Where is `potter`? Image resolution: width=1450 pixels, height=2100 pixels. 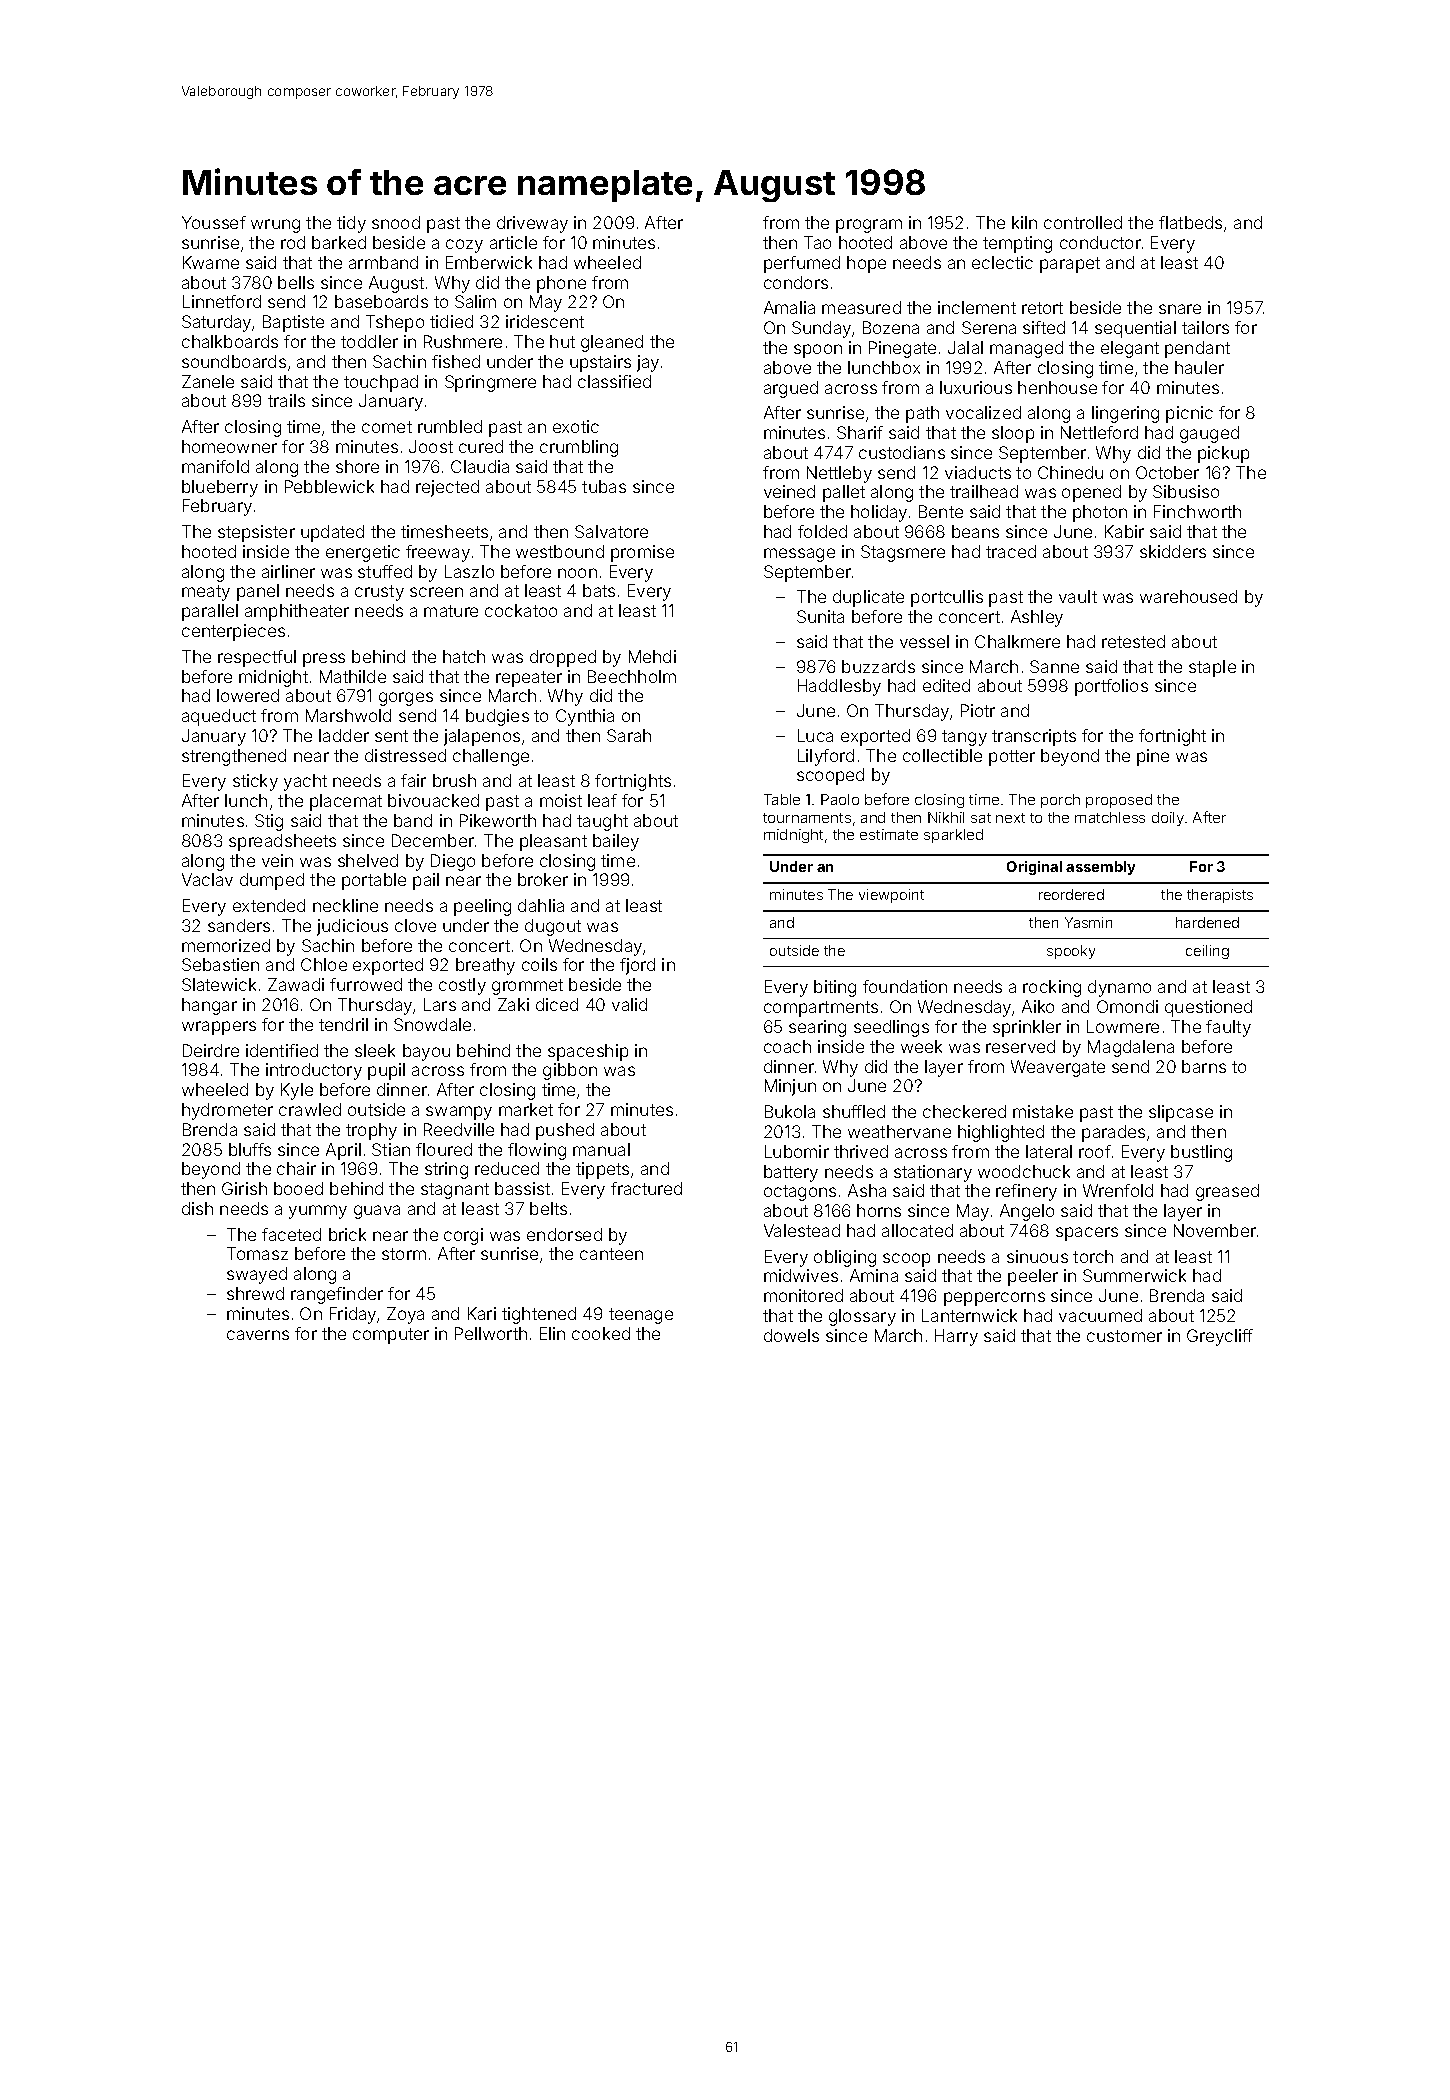 potter is located at coordinates (1012, 758).
